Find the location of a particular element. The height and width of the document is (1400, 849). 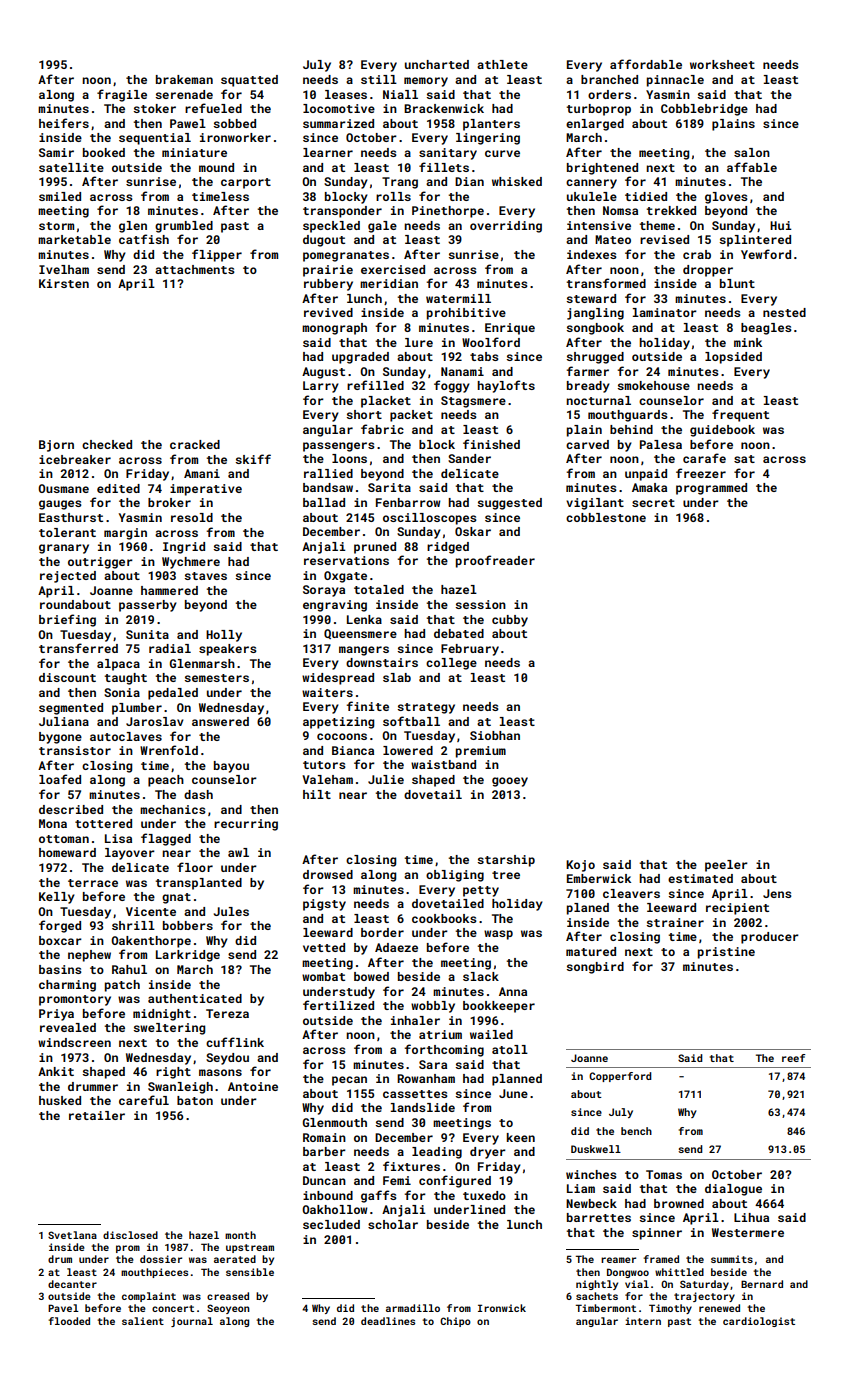

Pawel is located at coordinates (188, 123).
